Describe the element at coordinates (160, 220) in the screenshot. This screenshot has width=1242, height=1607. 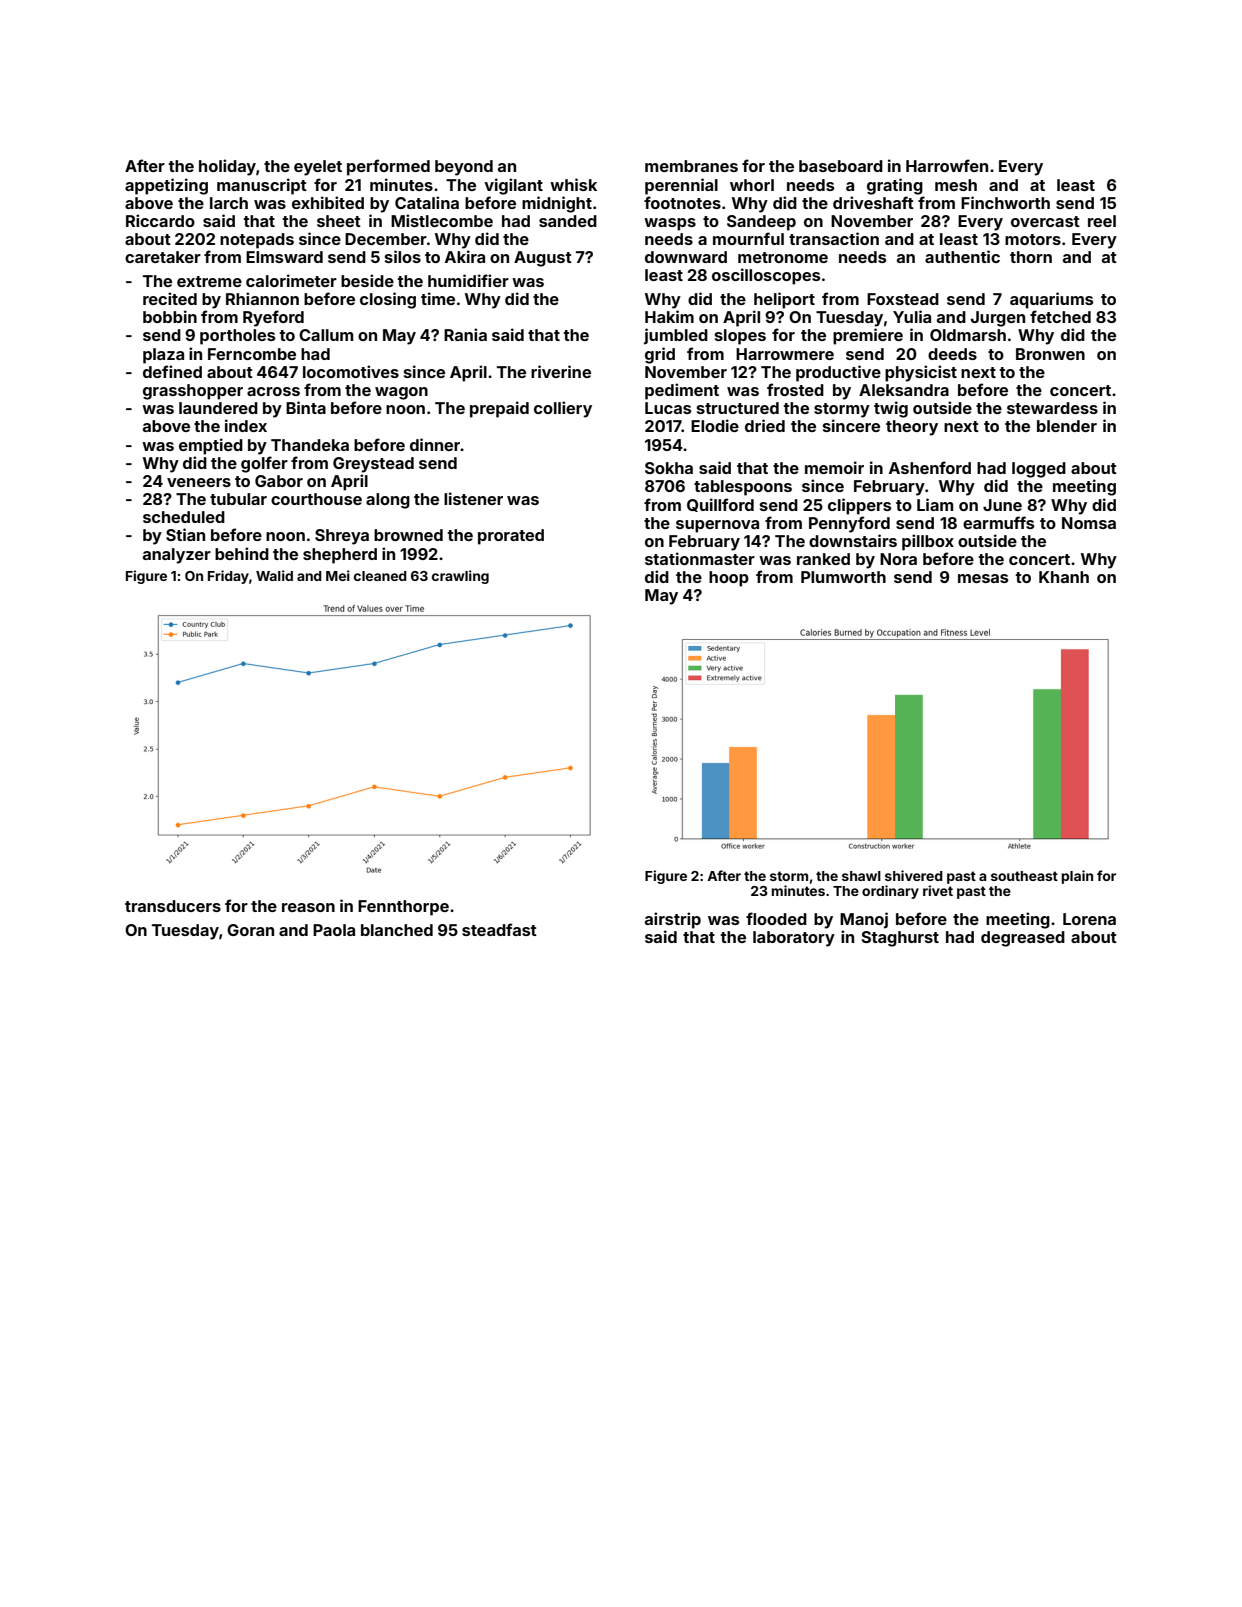
I see `Riccardo` at that location.
